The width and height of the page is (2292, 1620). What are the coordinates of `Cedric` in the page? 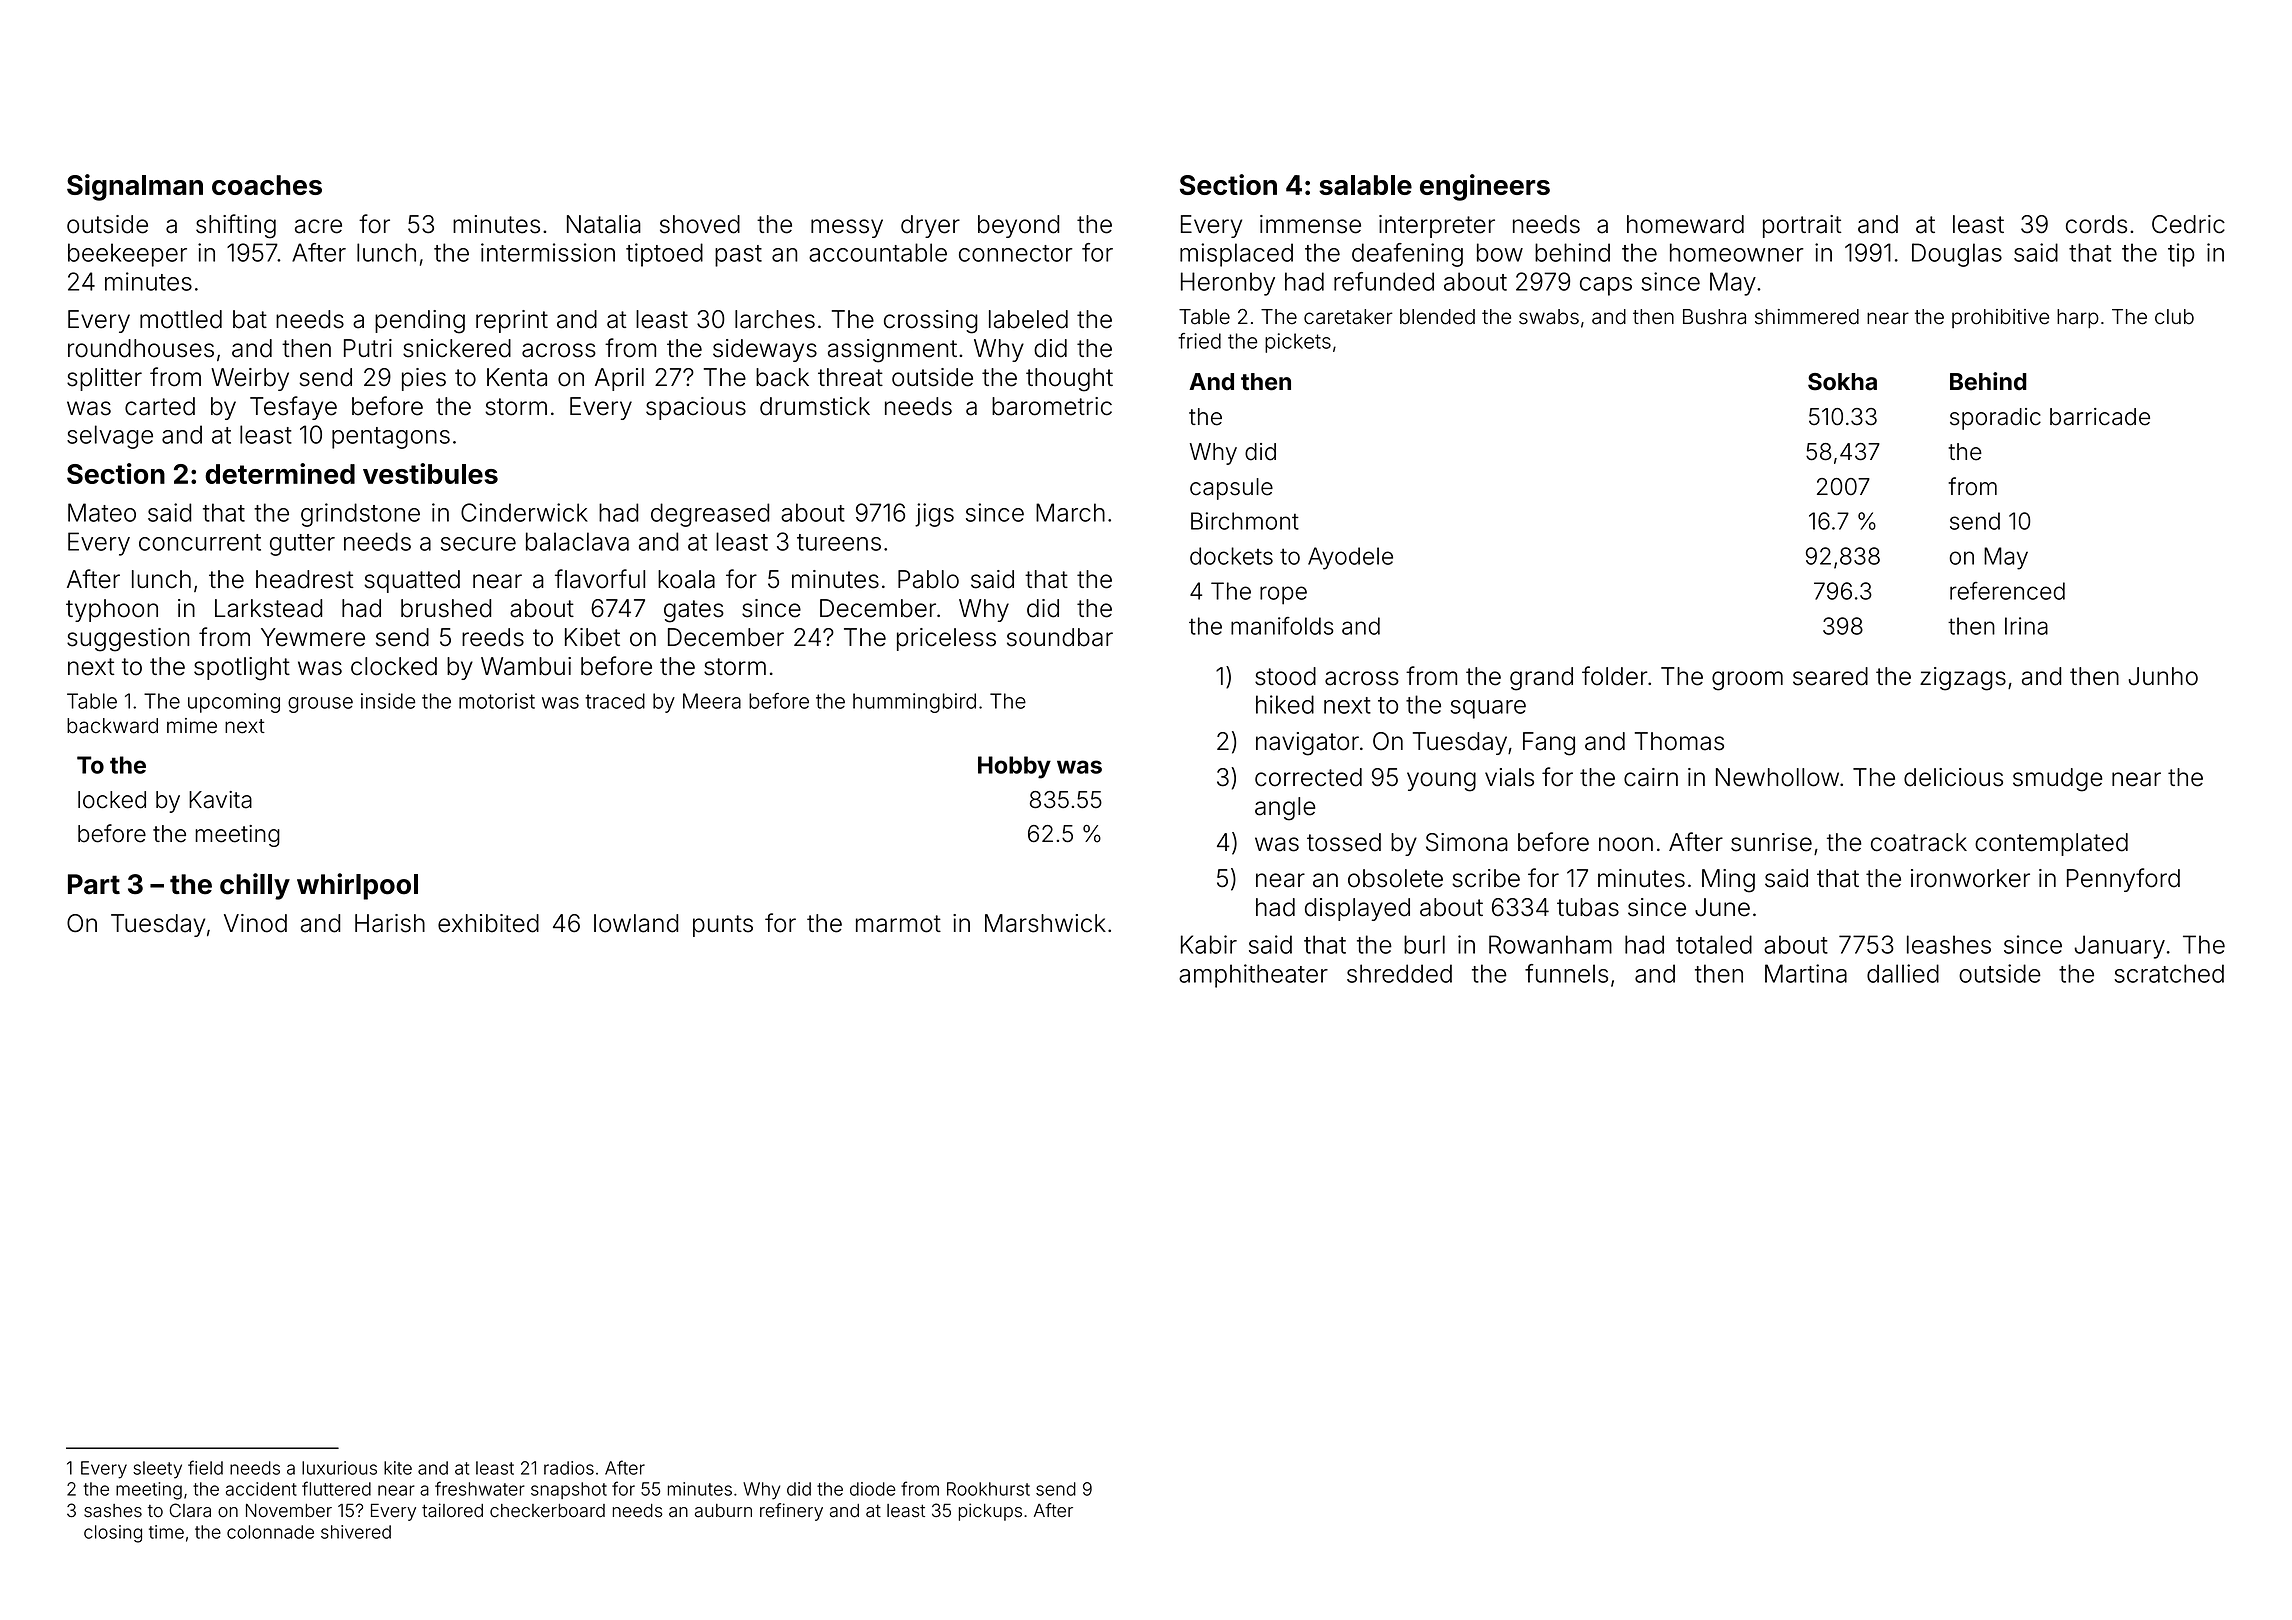 It's located at (2188, 224).
